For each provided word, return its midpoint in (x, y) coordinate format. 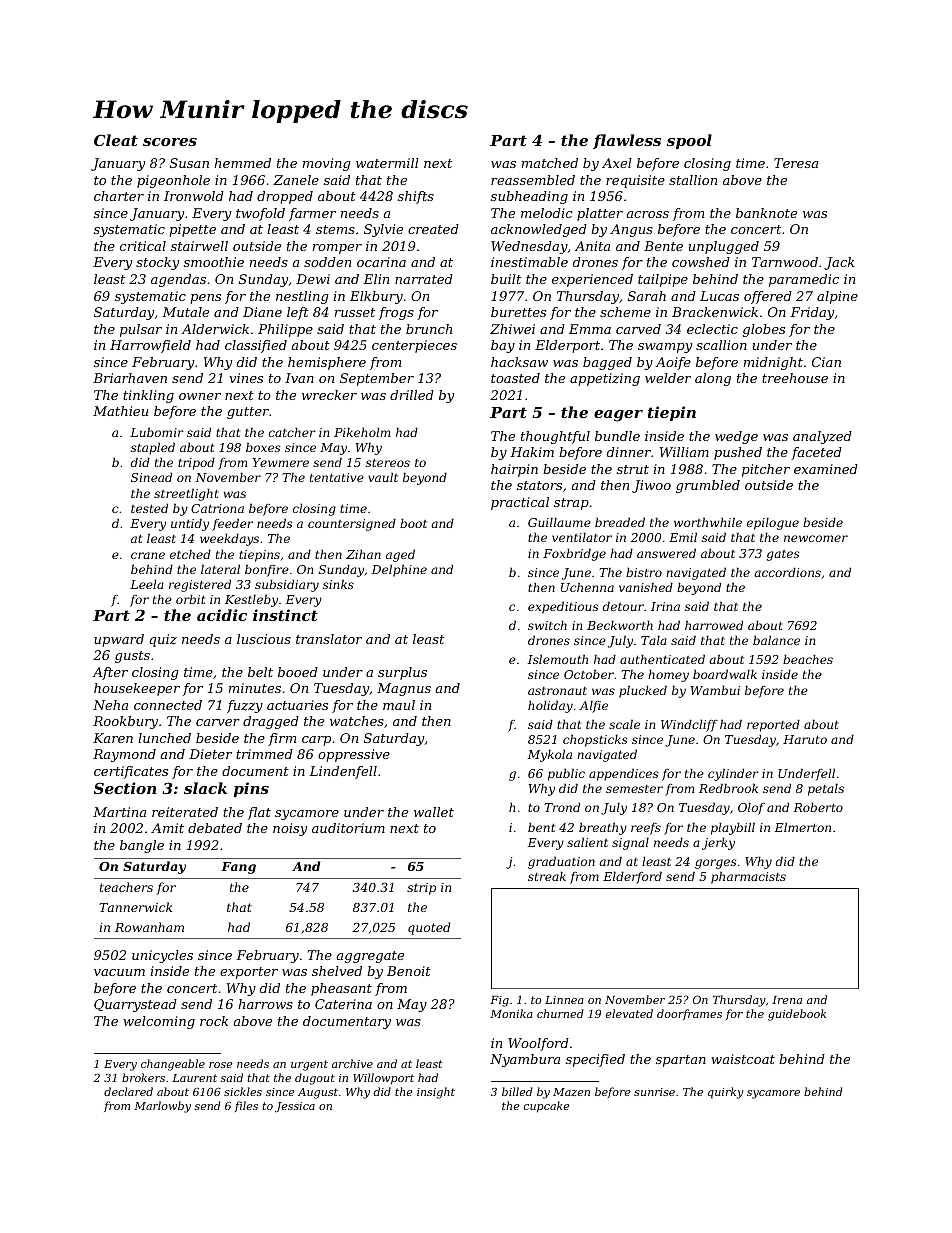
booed (298, 672)
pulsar (141, 330)
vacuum (119, 972)
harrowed (714, 625)
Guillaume (559, 522)
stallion (693, 180)
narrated (424, 279)
